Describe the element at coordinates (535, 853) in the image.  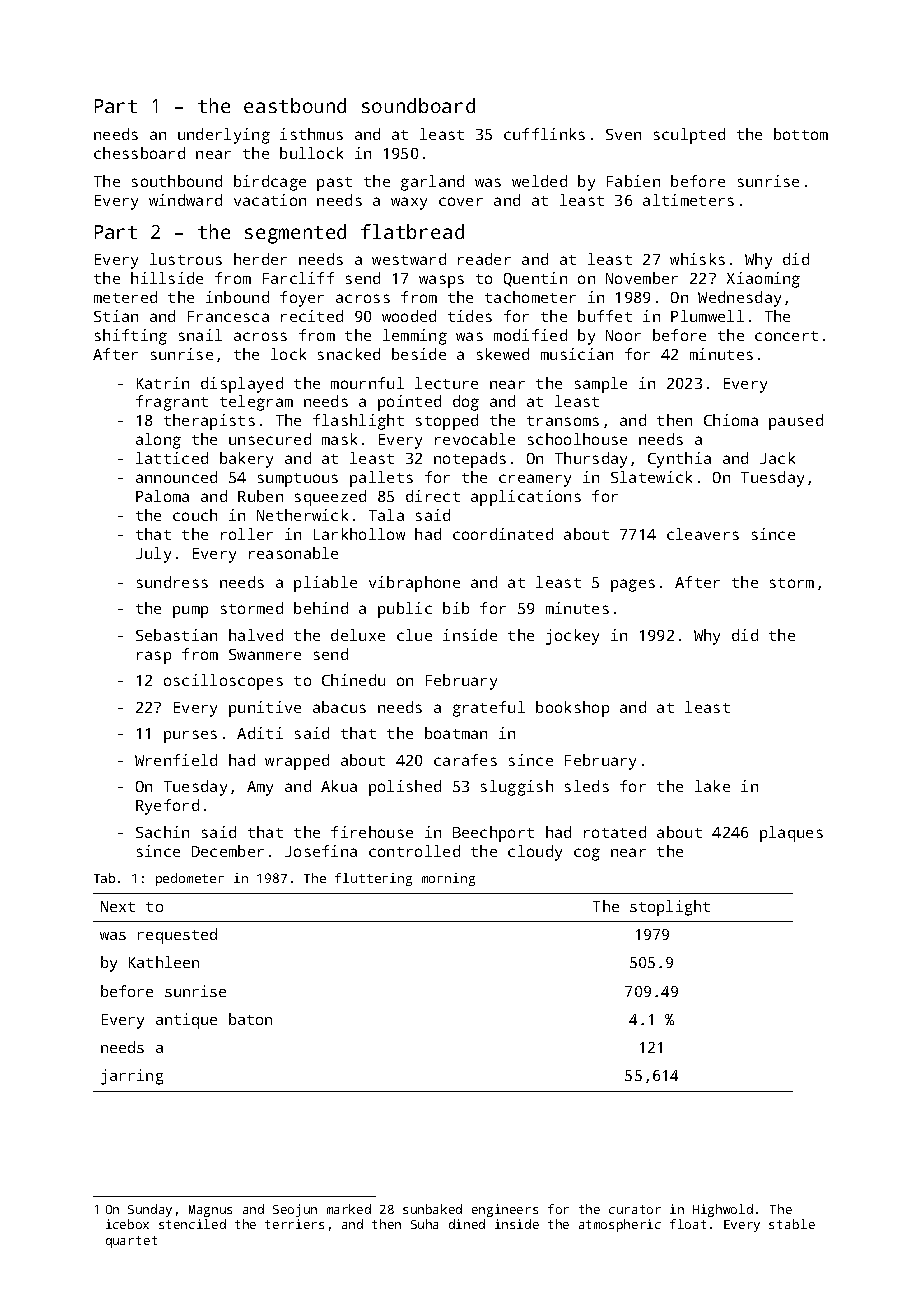
I see `cloudy` at that location.
